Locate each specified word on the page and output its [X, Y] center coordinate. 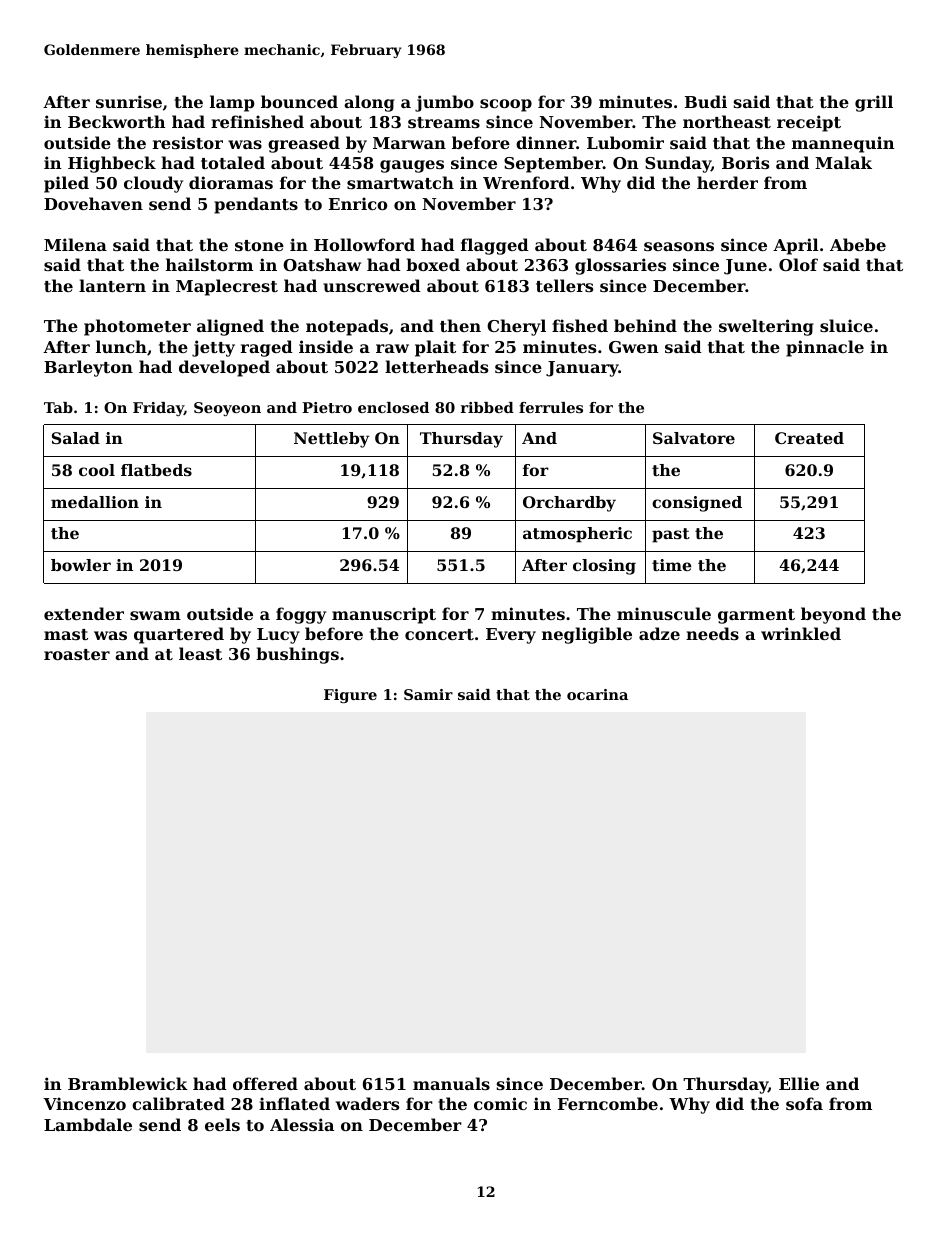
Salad [76, 438]
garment [756, 616]
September [553, 164]
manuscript [384, 615]
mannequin [843, 144]
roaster [77, 654]
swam [155, 615]
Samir [428, 694]
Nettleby [331, 440]
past [671, 535]
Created [809, 438]
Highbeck [112, 164]
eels [222, 1124]
